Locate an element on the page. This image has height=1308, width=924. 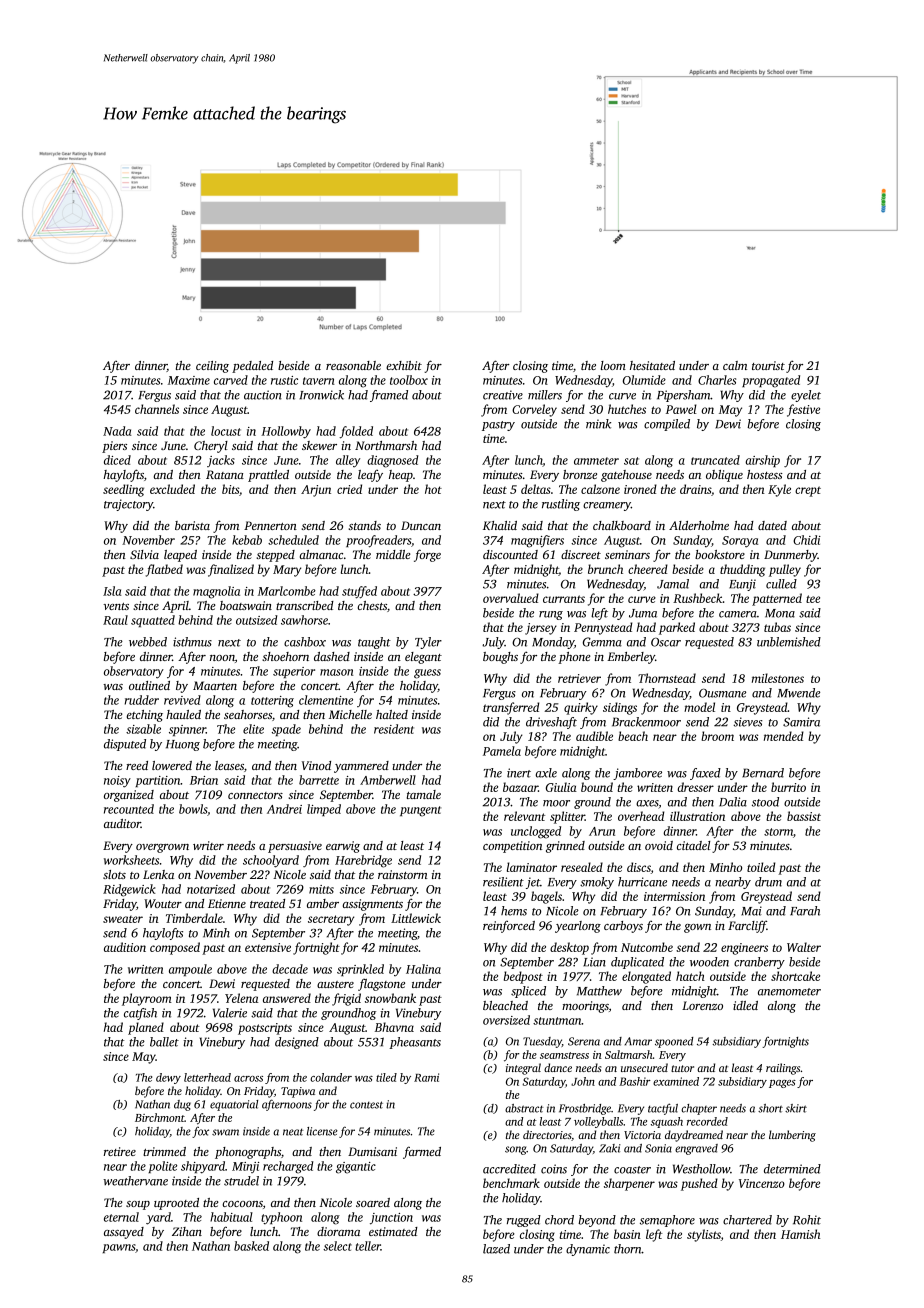
Isla is located at coordinates (112, 591).
